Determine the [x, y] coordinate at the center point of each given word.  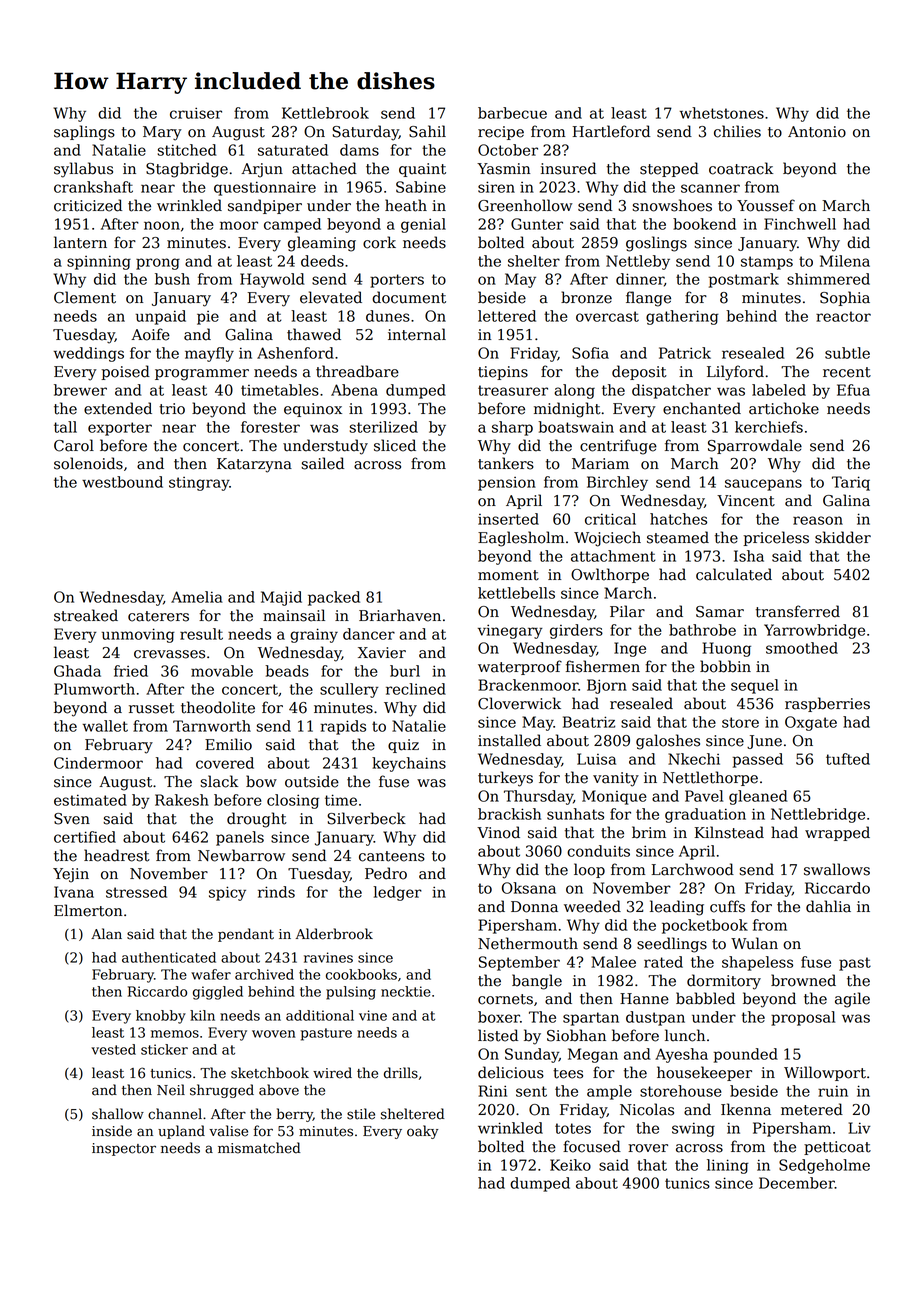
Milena [845, 261]
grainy [314, 635]
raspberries [827, 704]
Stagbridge [187, 170]
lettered [507, 316]
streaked [86, 615]
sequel [755, 686]
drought [257, 820]
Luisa [596, 759]
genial [423, 225]
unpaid [161, 317]
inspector [124, 1149]
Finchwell [800, 224]
